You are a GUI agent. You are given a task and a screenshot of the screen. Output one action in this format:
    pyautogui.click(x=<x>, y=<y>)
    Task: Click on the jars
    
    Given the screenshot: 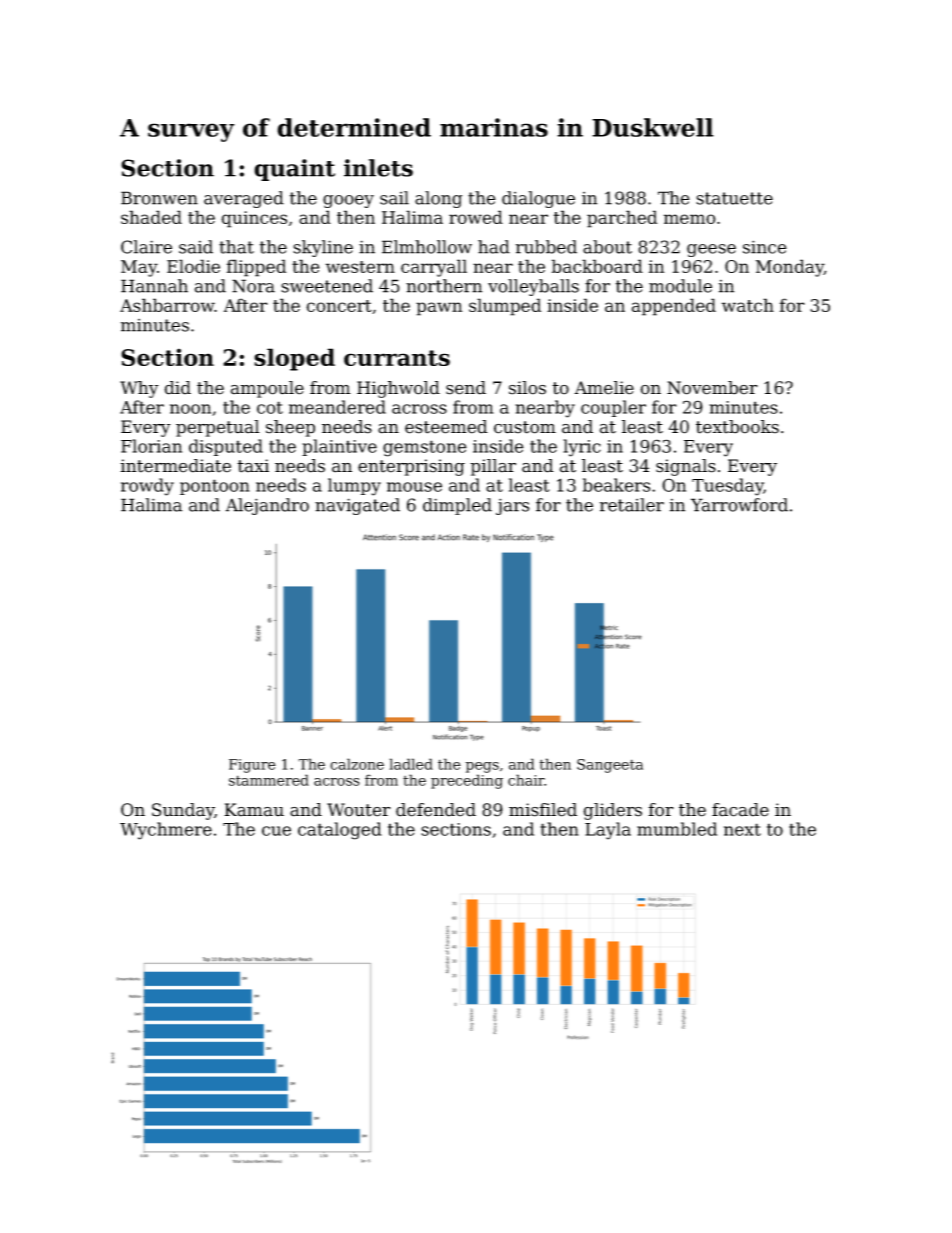 What is the action you would take?
    pyautogui.click(x=512, y=506)
